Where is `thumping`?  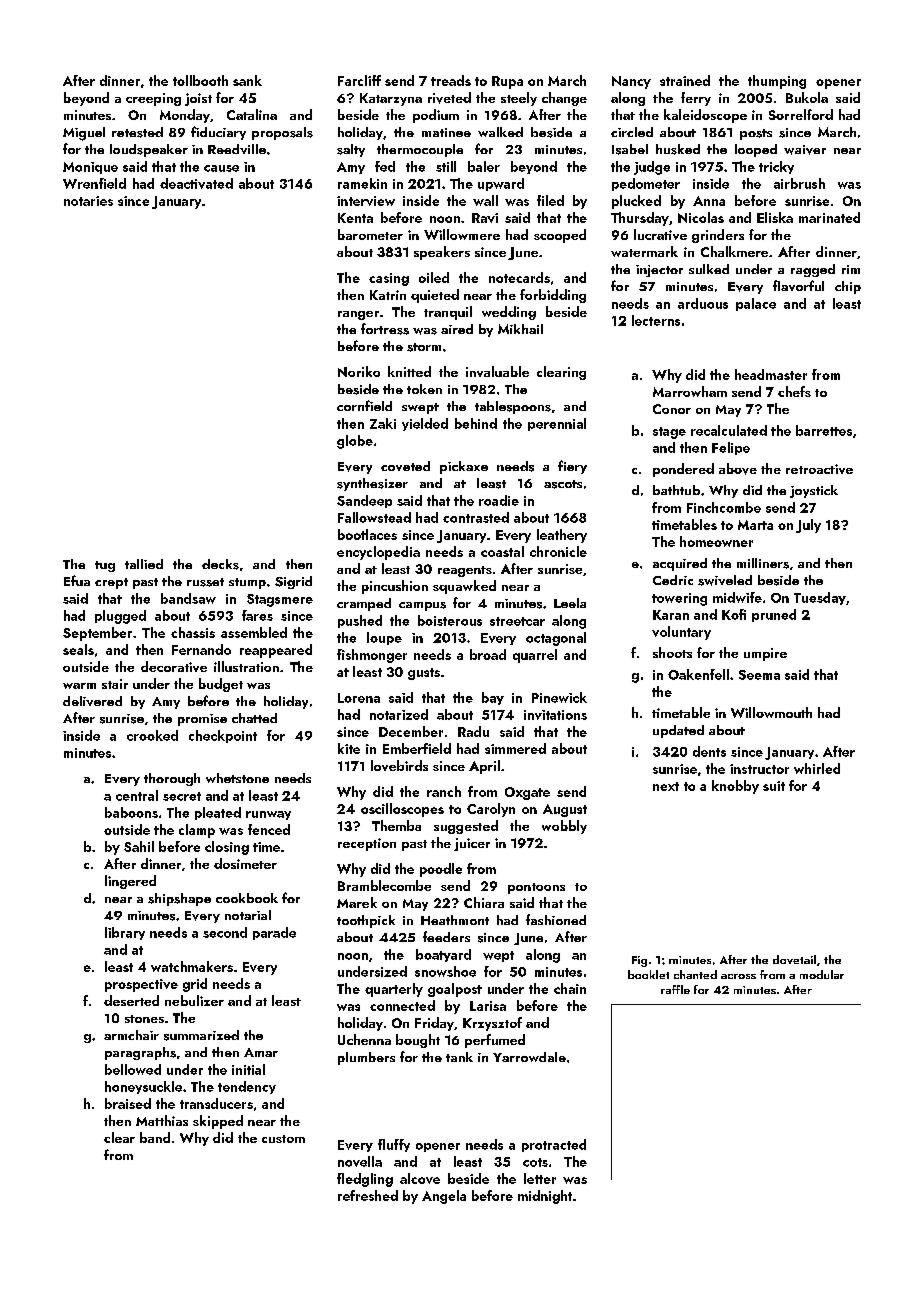 thumping is located at coordinates (777, 82).
